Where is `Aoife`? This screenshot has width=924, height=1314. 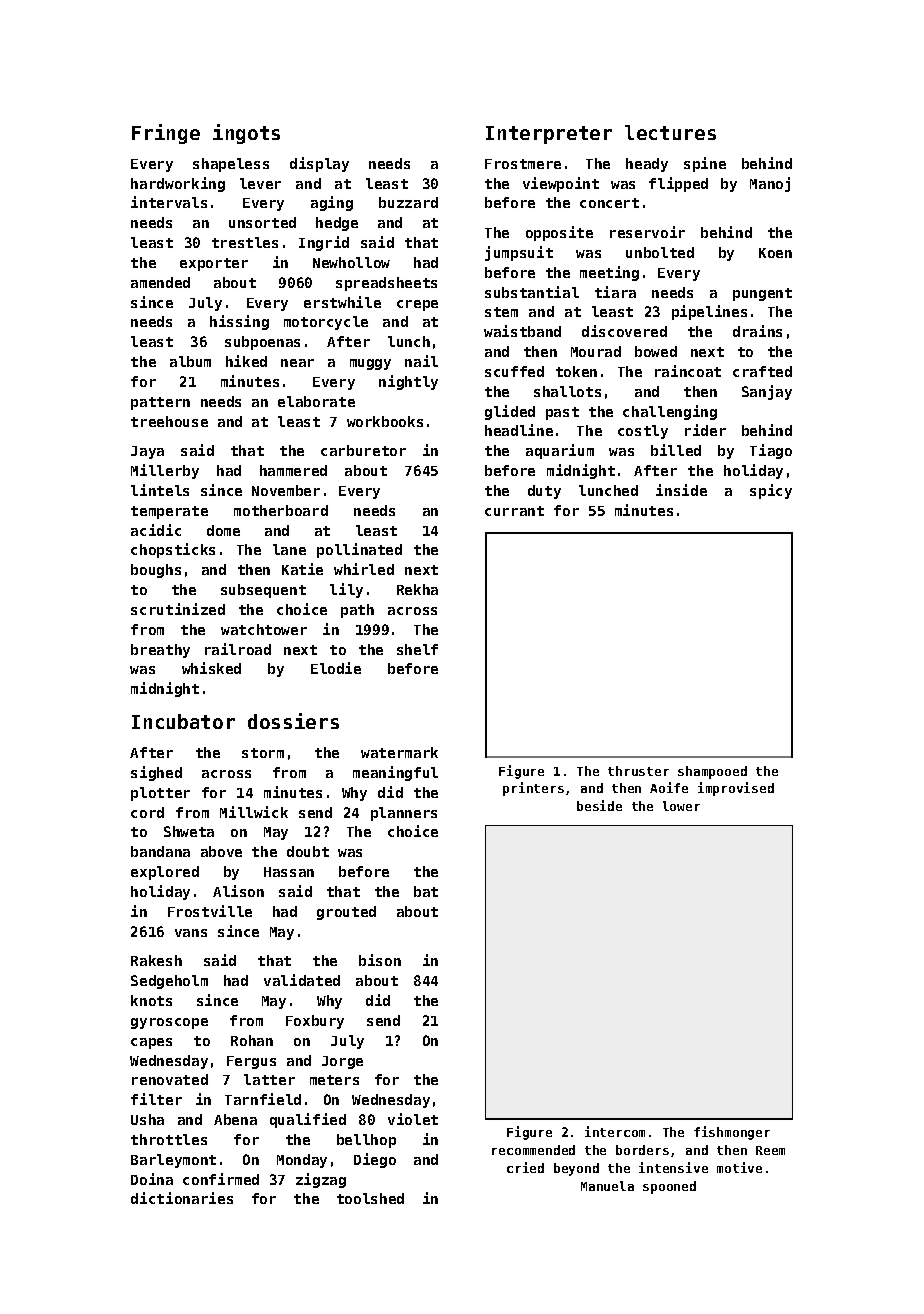 Aoife is located at coordinates (669, 787).
